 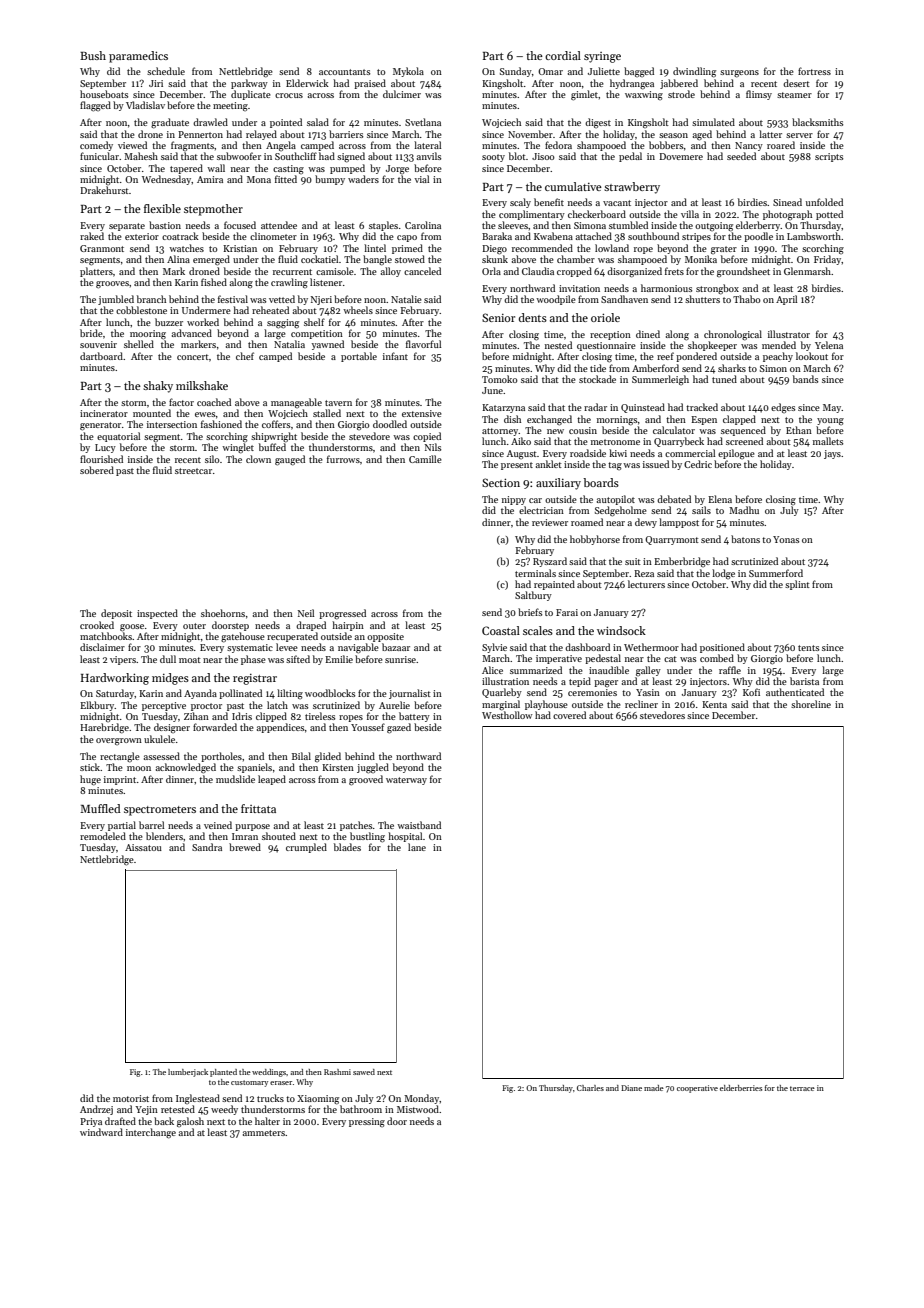 I want to click on Westhollow, so click(x=507, y=715).
